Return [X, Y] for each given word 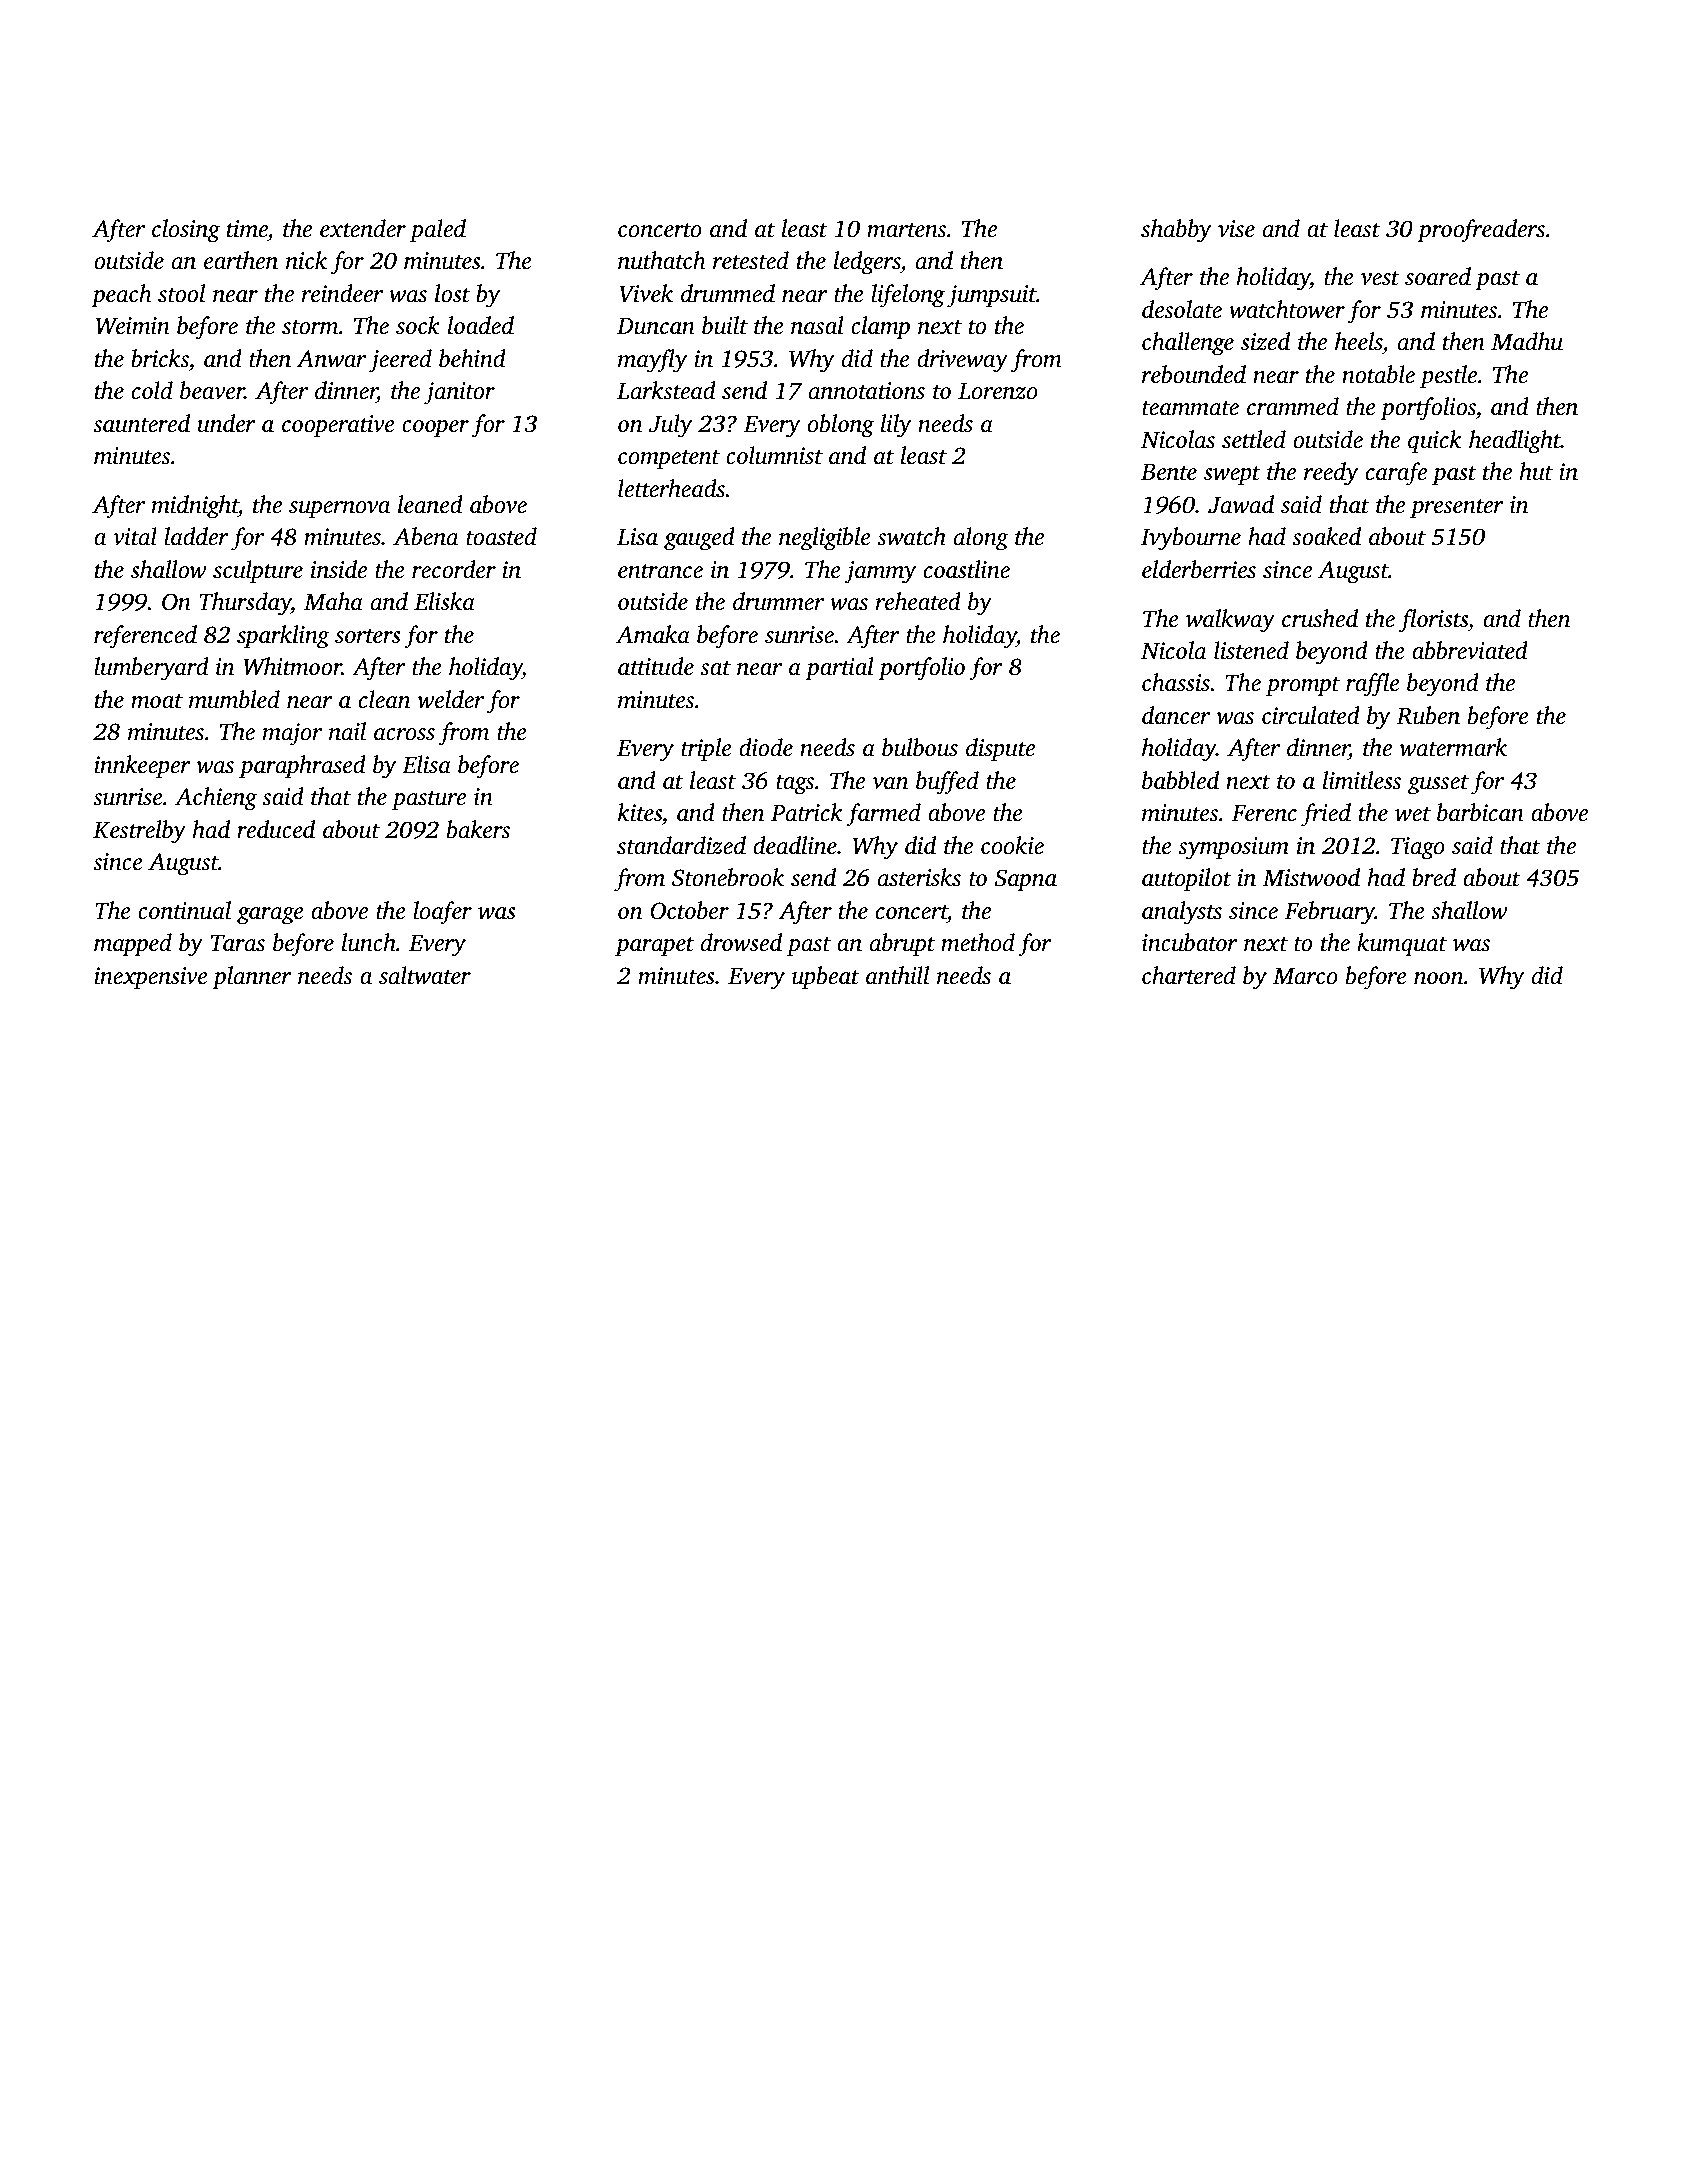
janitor [459, 393]
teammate [1190, 408]
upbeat [826, 978]
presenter [1457, 509]
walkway [1230, 621]
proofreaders [1481, 231]
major [292, 734]
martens [906, 230]
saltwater [425, 975]
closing [186, 231]
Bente [1169, 472]
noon [1438, 978]
